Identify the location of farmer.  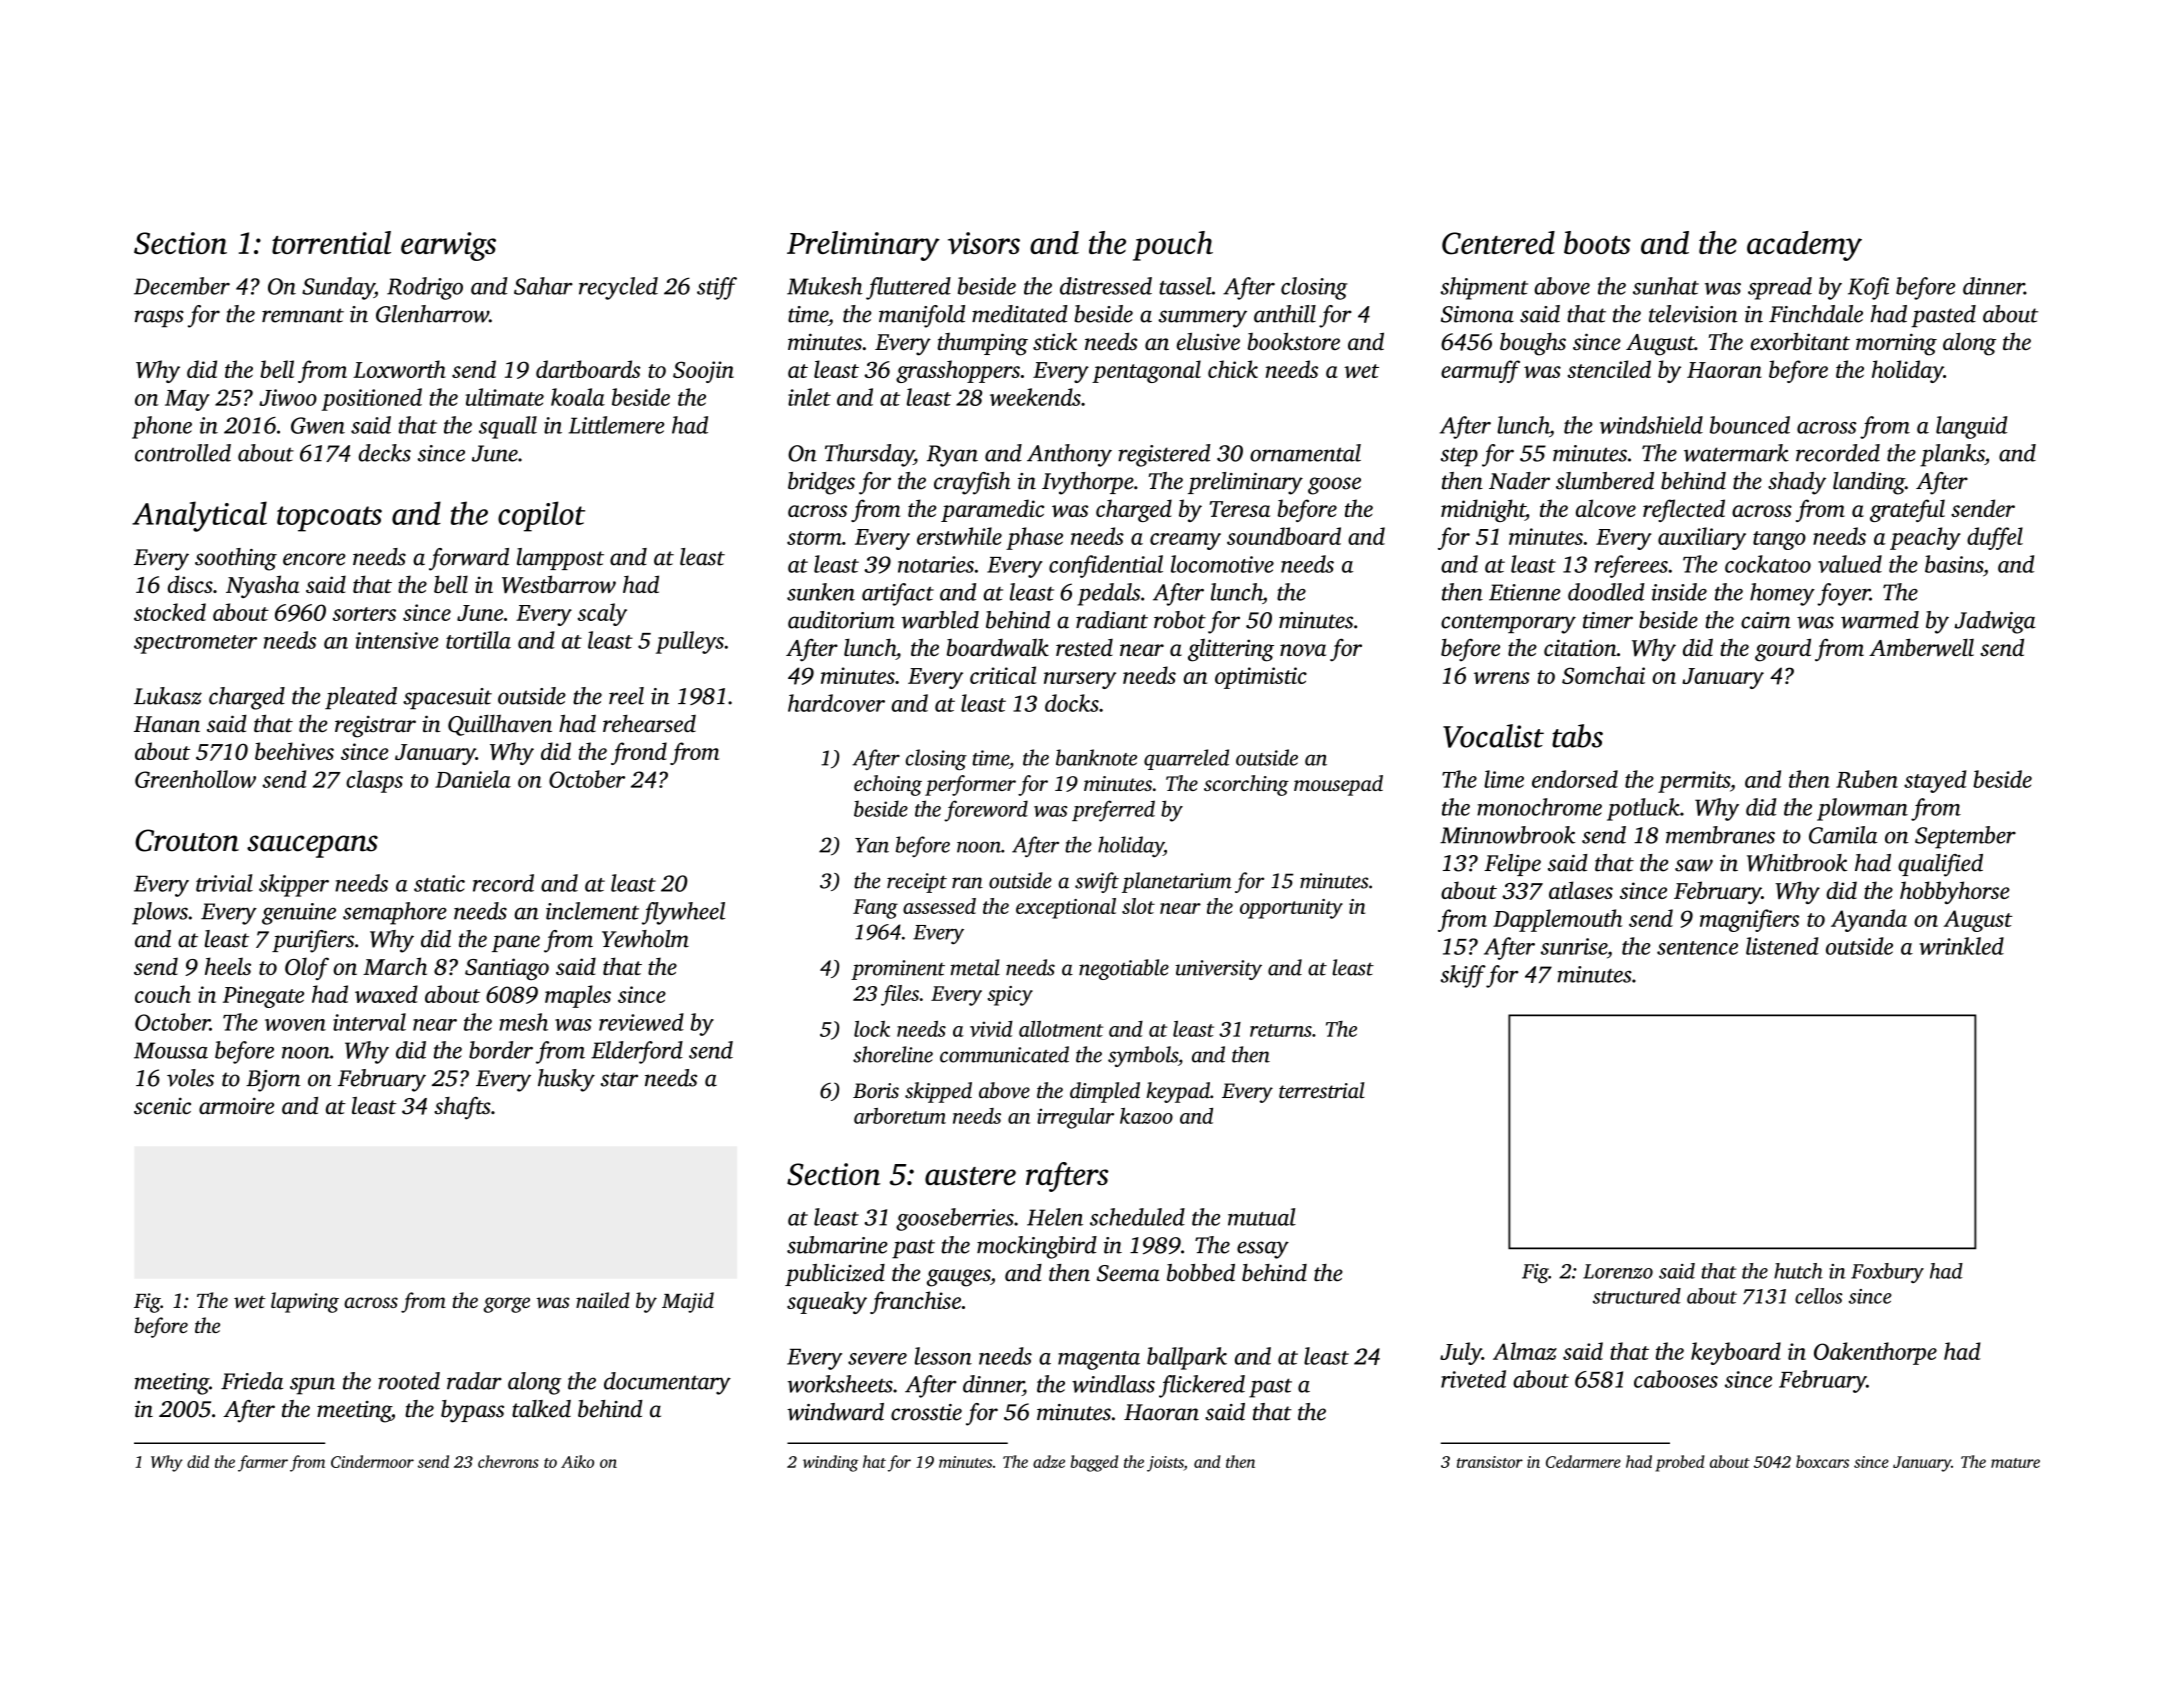
(263, 1463).
